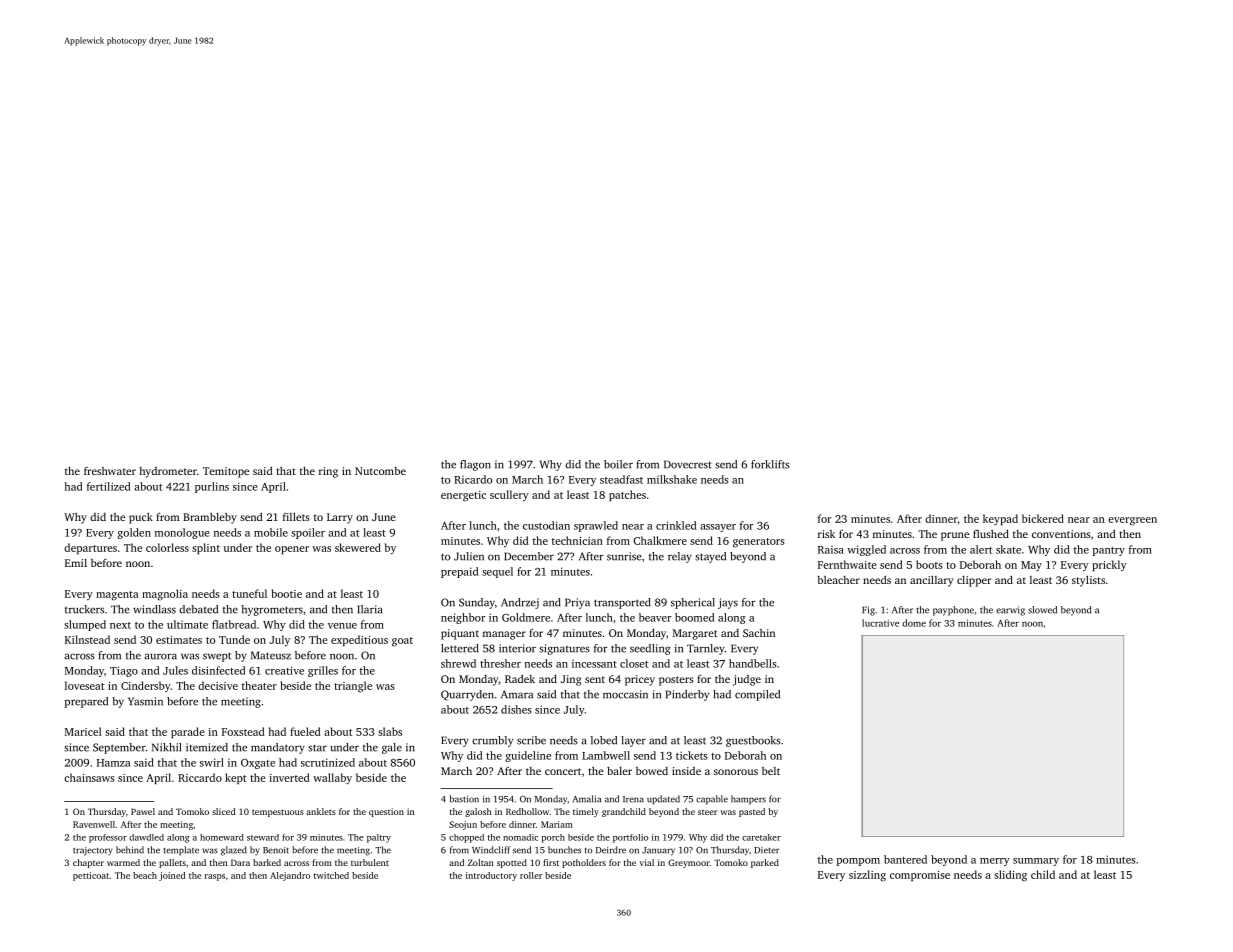  Describe the element at coordinates (757, 695) in the document. I see `compiled` at that location.
